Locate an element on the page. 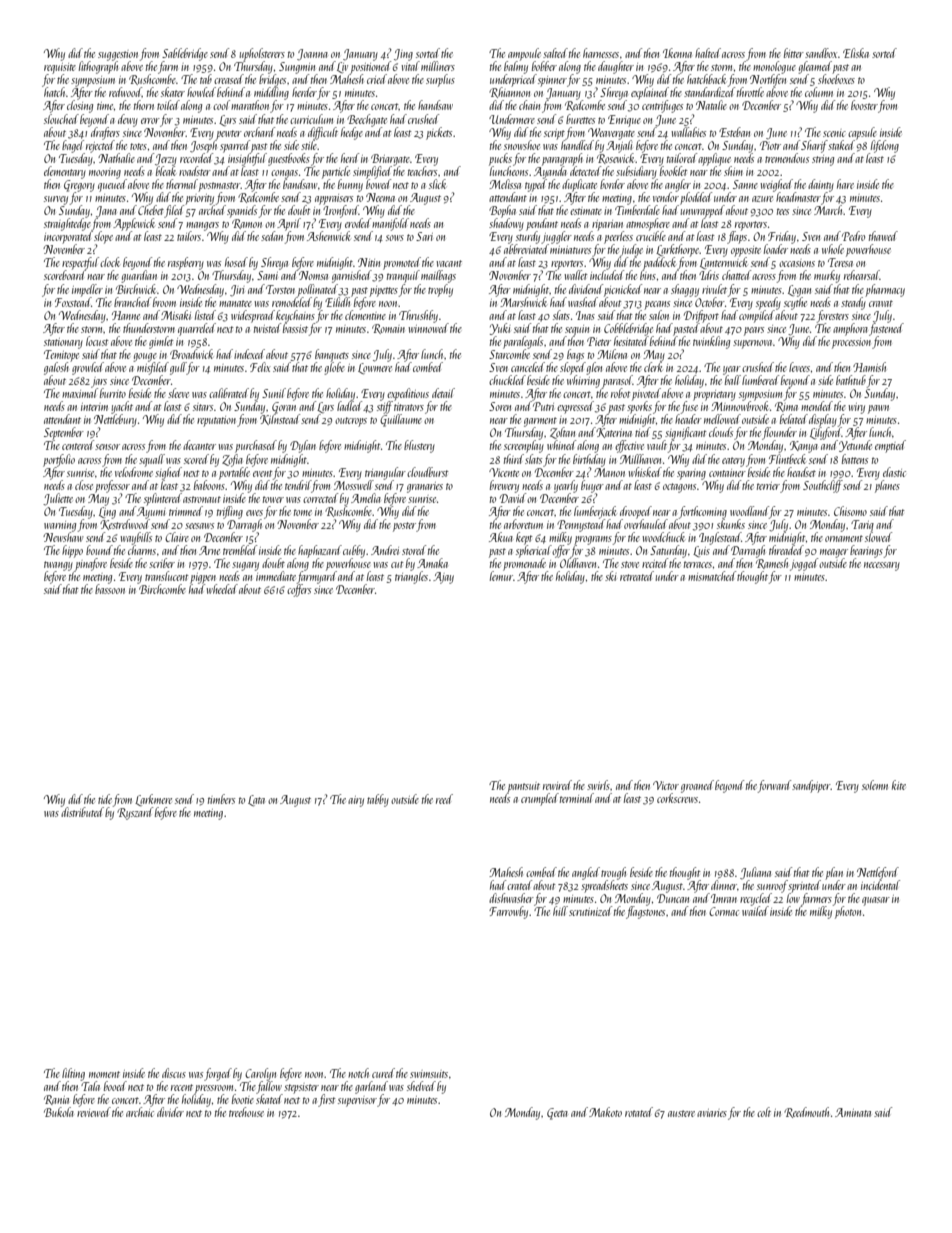 The image size is (952, 1233). Farrowby is located at coordinates (508, 912).
